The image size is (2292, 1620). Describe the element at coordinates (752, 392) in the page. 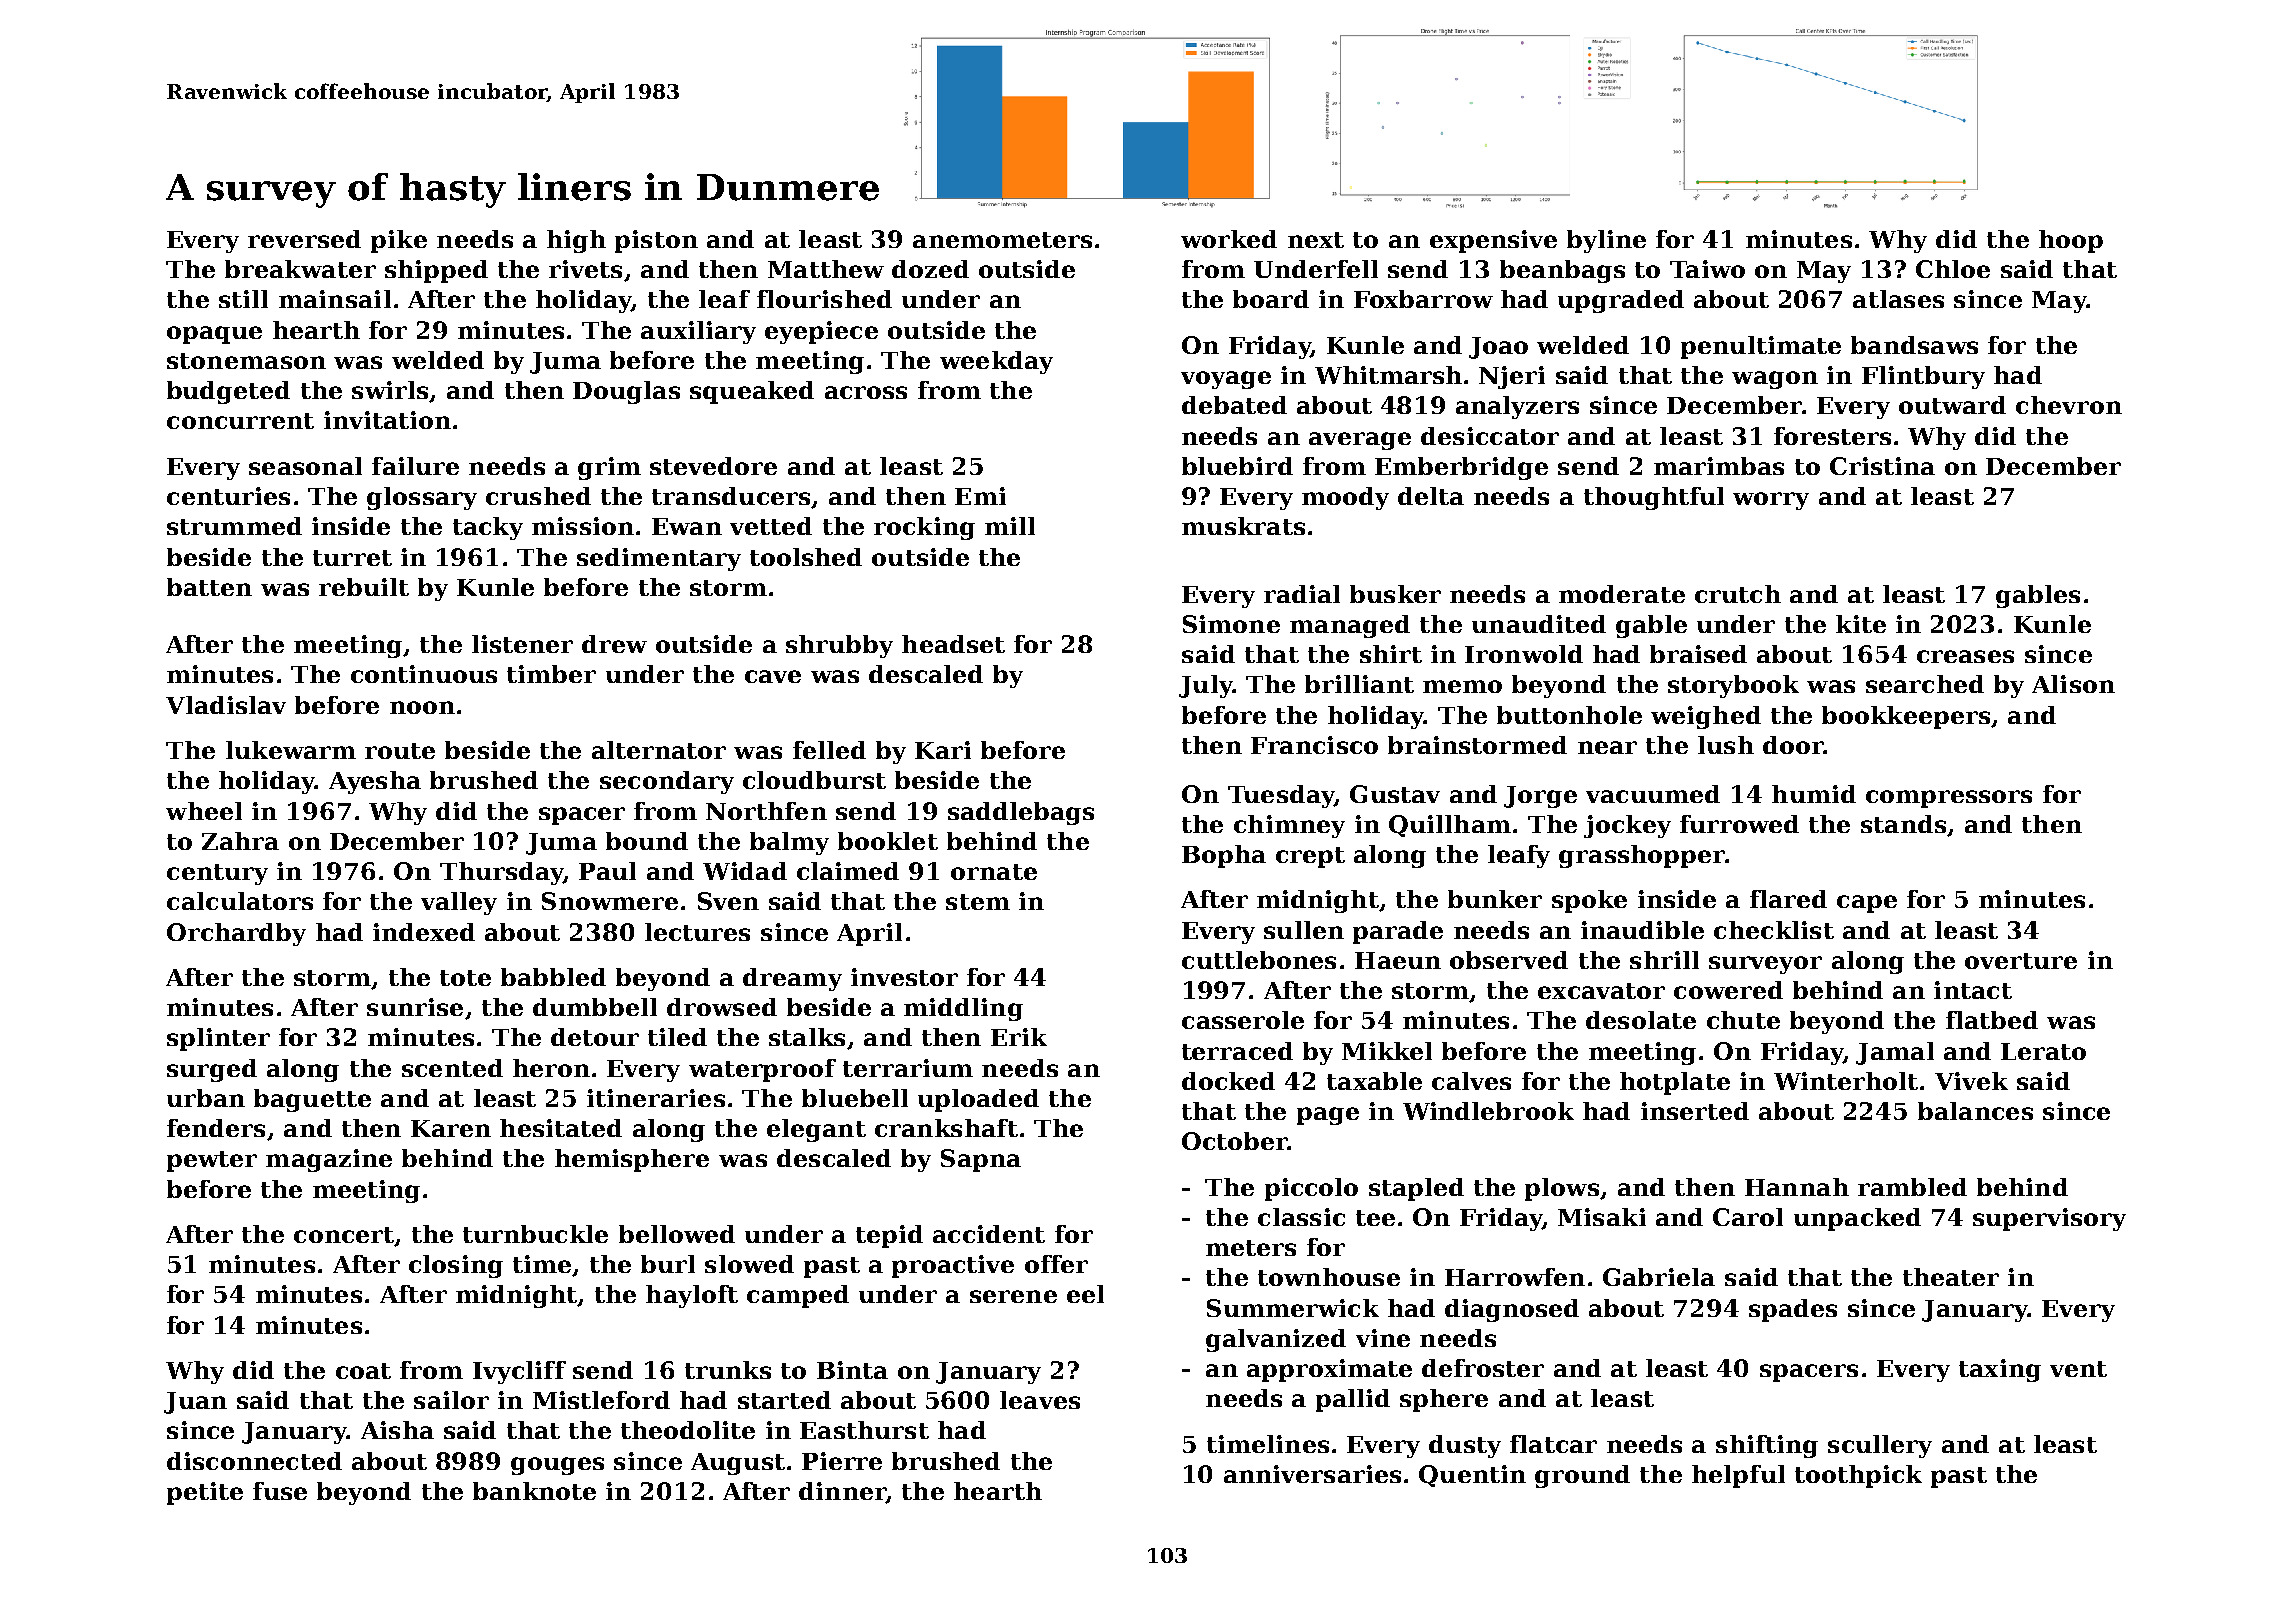

I see `squeaked` at that location.
